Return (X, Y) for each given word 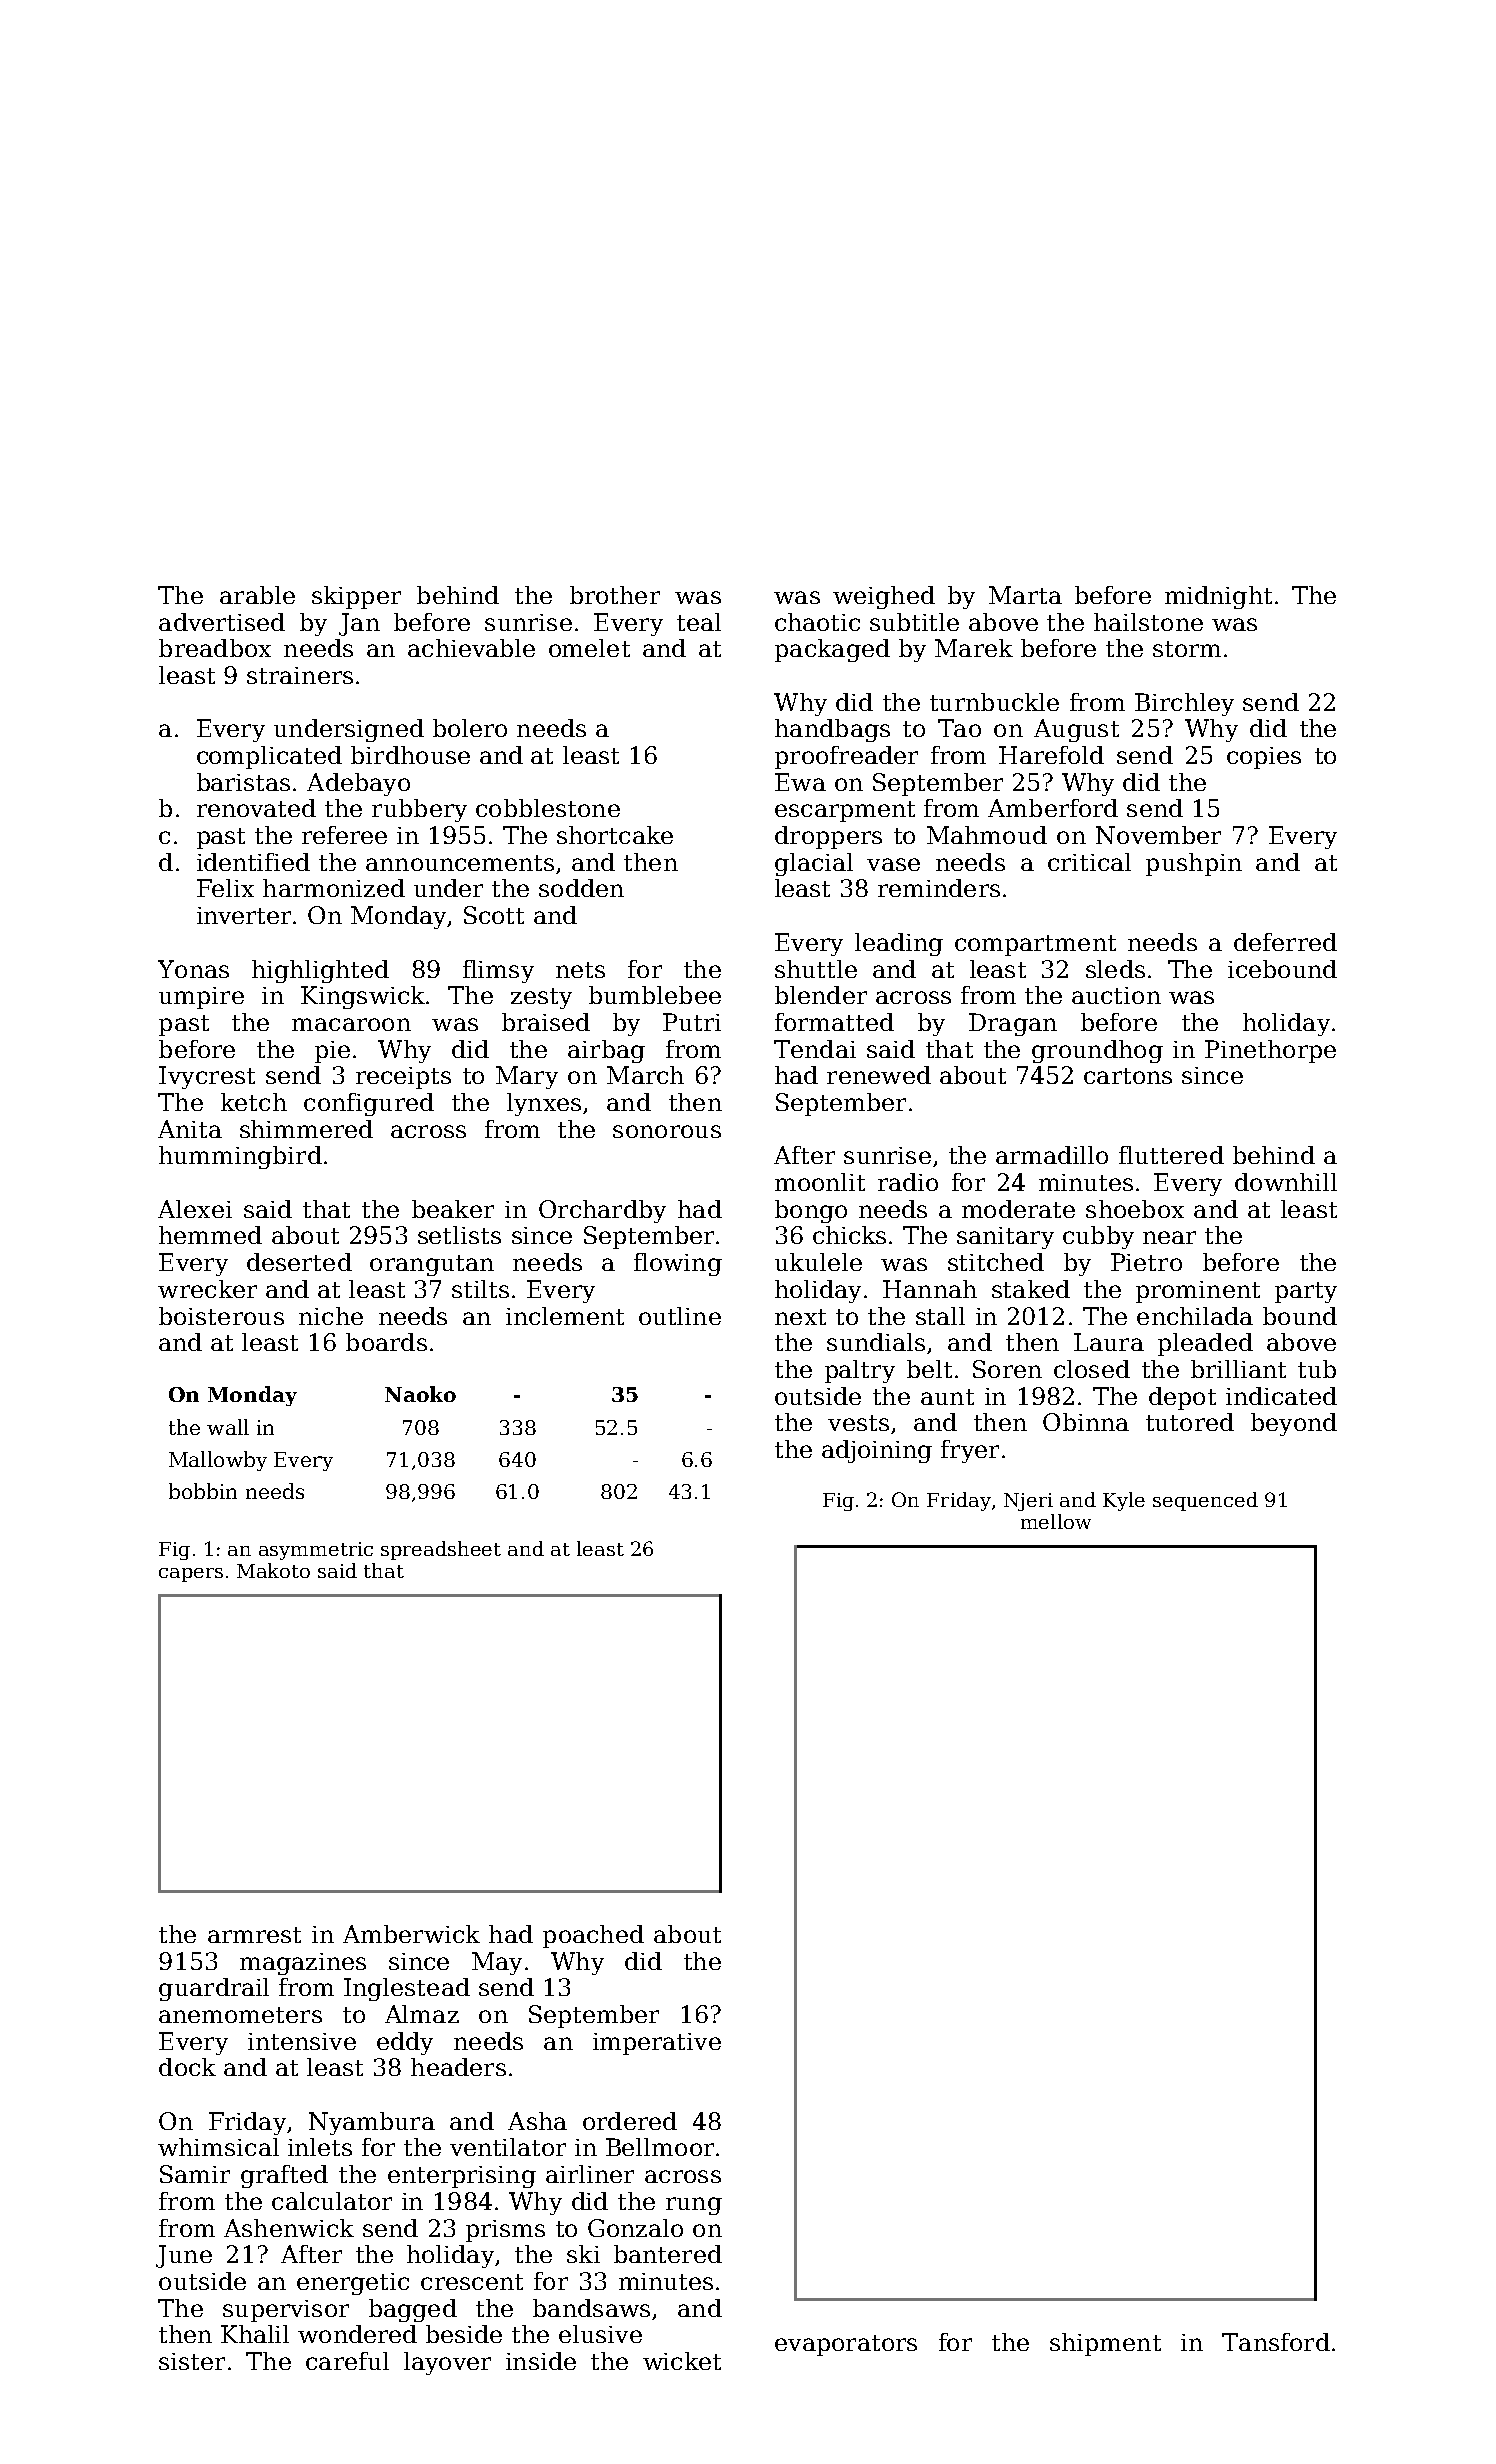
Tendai (815, 1049)
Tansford (1276, 2342)
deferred (1285, 942)
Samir (195, 2174)
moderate (1018, 1209)
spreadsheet (441, 1550)
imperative (657, 2044)
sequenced (1205, 1501)
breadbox (215, 648)
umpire (201, 998)
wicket (682, 2361)
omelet (589, 648)
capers (191, 1575)
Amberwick (411, 1934)
